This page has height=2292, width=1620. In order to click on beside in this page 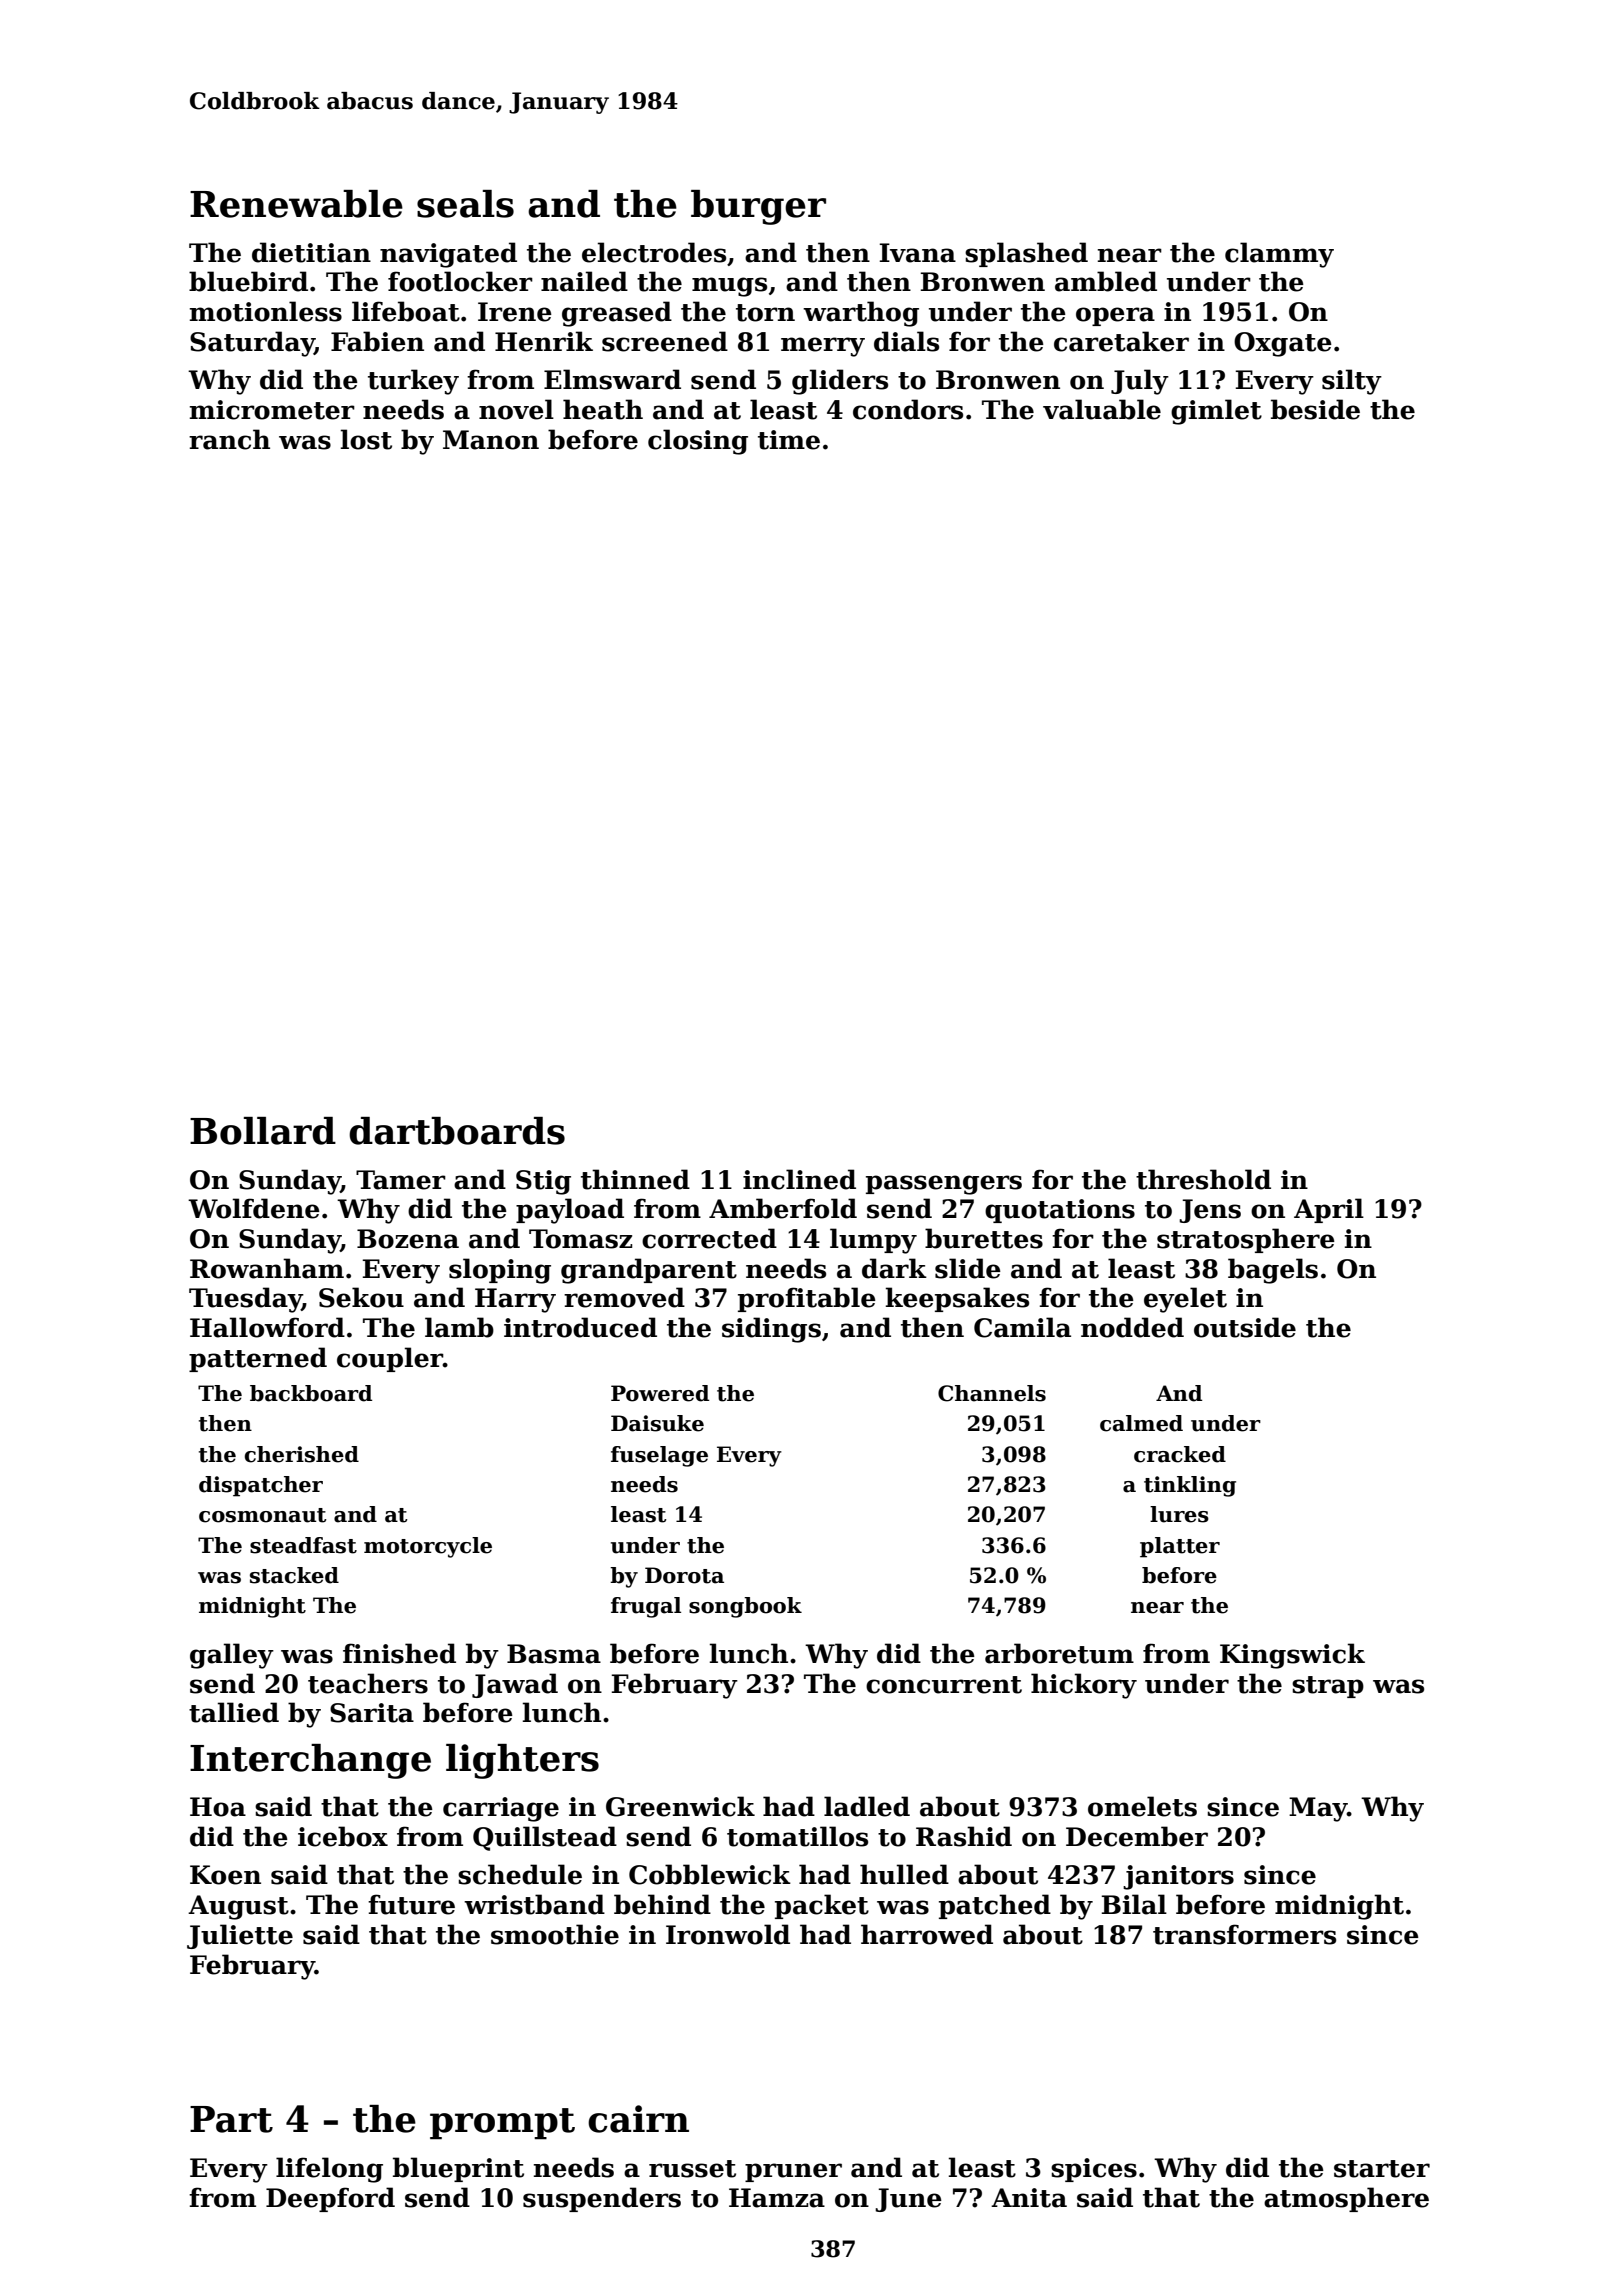, I will do `click(1315, 409)`.
